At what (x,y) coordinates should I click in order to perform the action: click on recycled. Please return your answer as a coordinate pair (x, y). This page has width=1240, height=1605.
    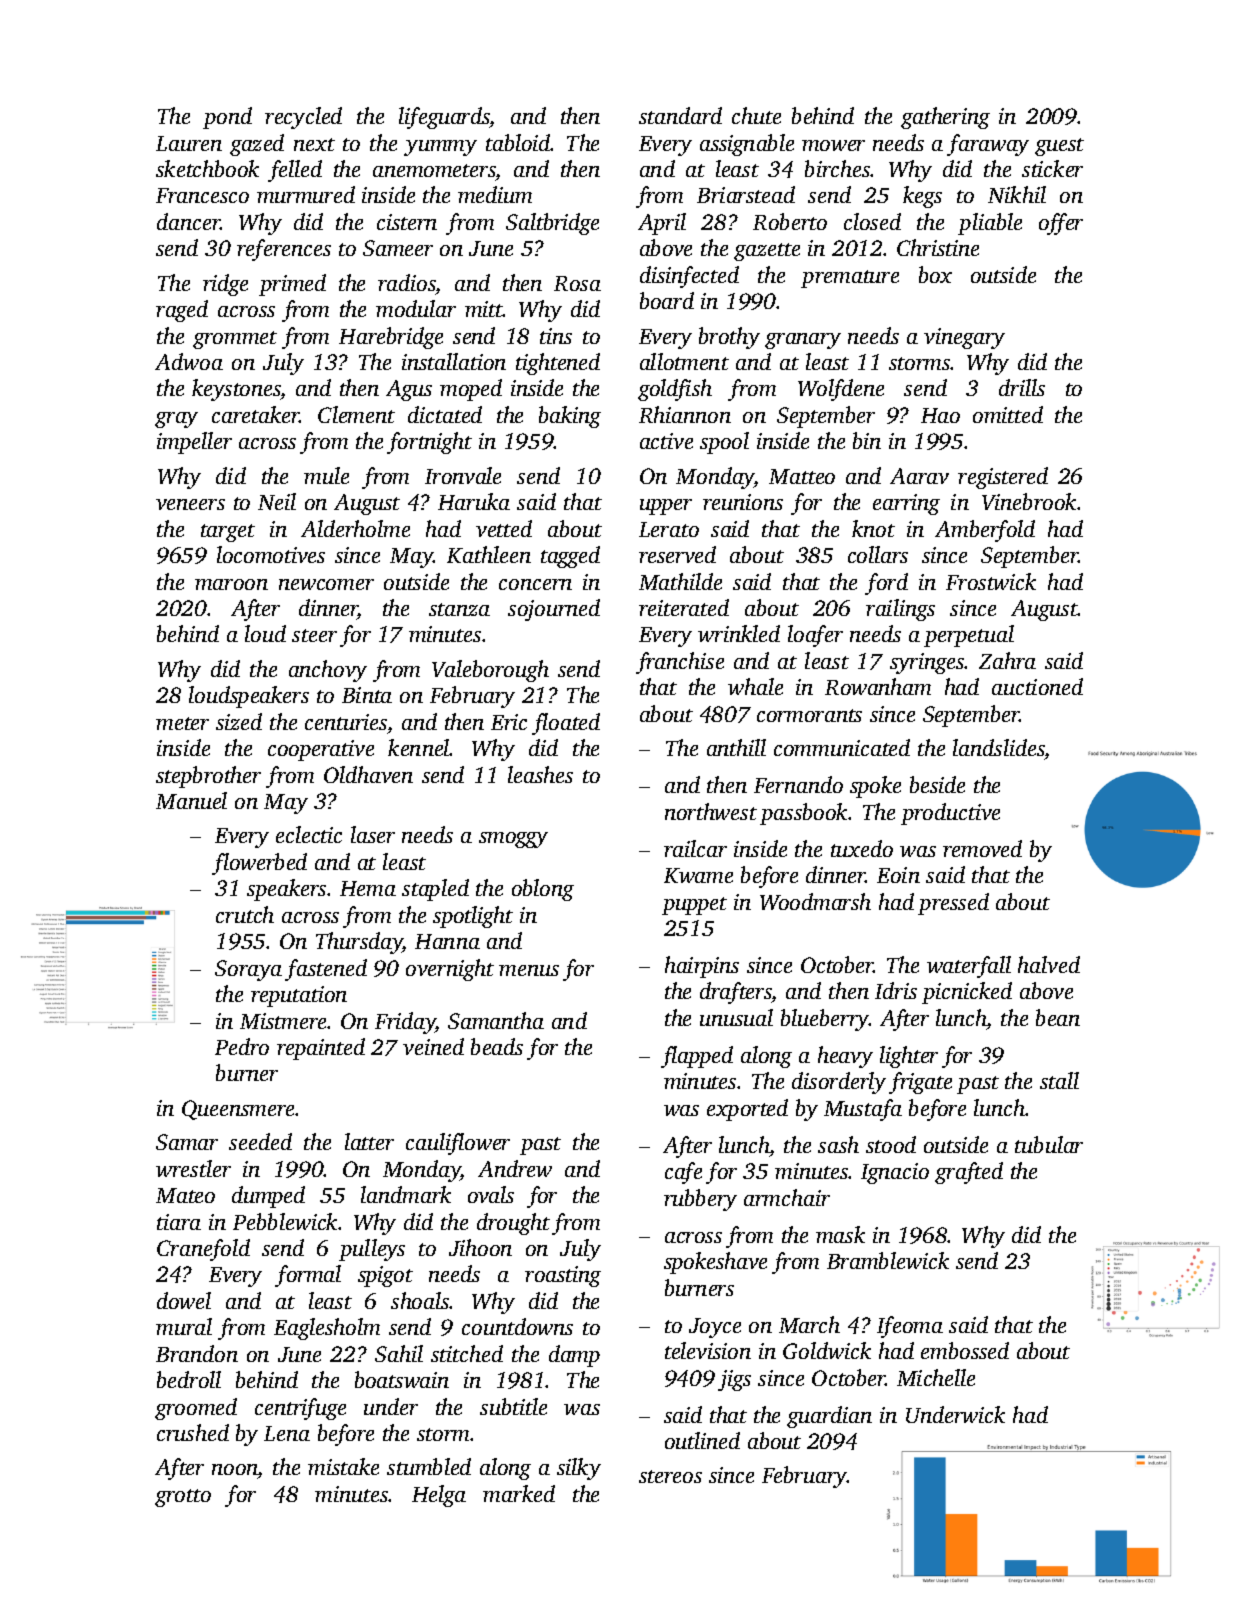
    Looking at the image, I should click on (303, 118).
